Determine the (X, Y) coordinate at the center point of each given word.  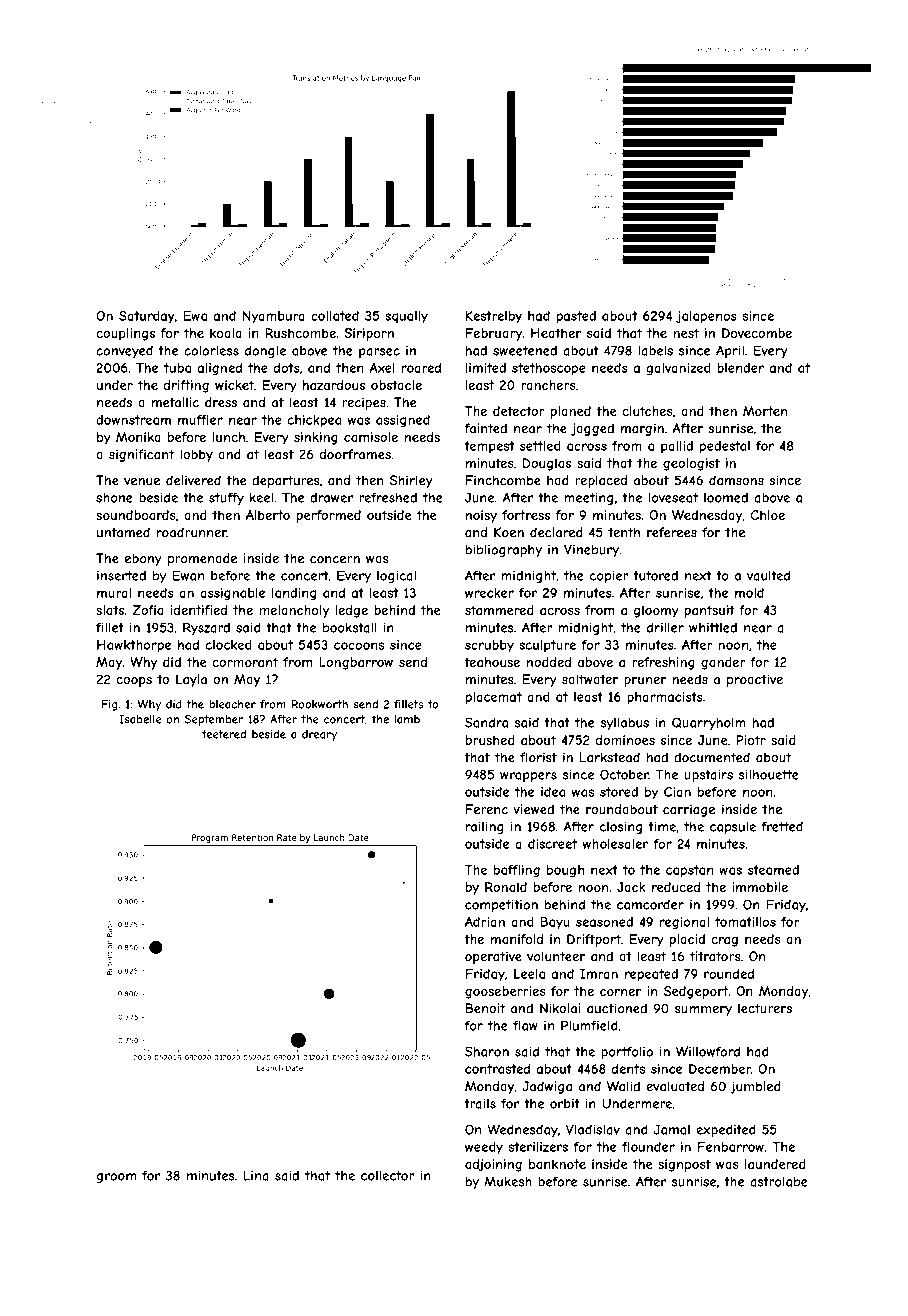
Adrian (485, 922)
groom (116, 1178)
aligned (220, 369)
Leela (529, 974)
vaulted (768, 575)
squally (406, 317)
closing (621, 827)
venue (142, 482)
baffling (517, 871)
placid (687, 940)
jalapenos (706, 317)
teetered (224, 734)
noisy (481, 516)
